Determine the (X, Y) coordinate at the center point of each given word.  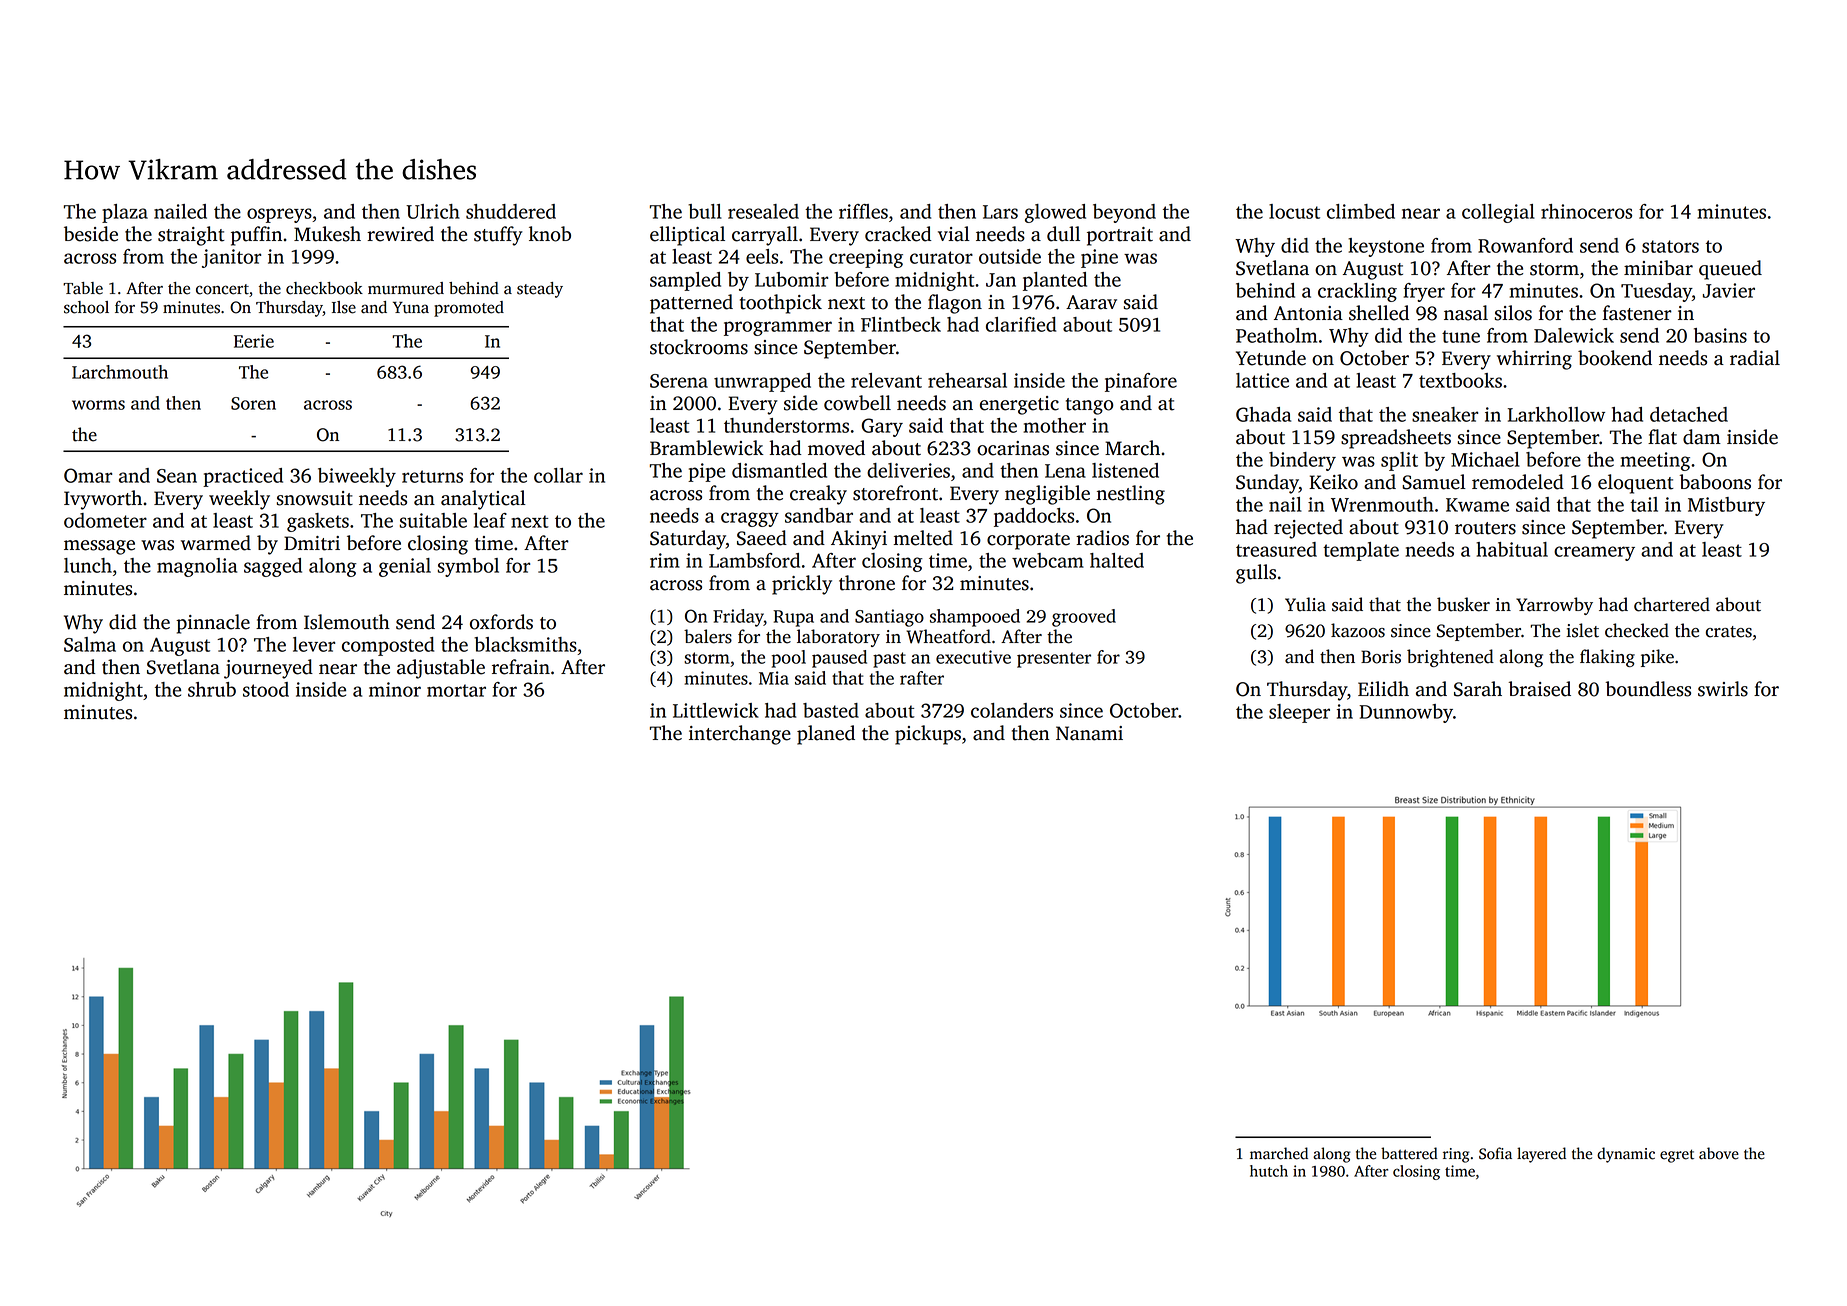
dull (1063, 234)
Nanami (1089, 733)
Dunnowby (1406, 713)
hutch (1269, 1171)
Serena (679, 381)
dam (1702, 437)
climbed (1361, 211)
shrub (212, 689)
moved (836, 448)
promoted (469, 309)
